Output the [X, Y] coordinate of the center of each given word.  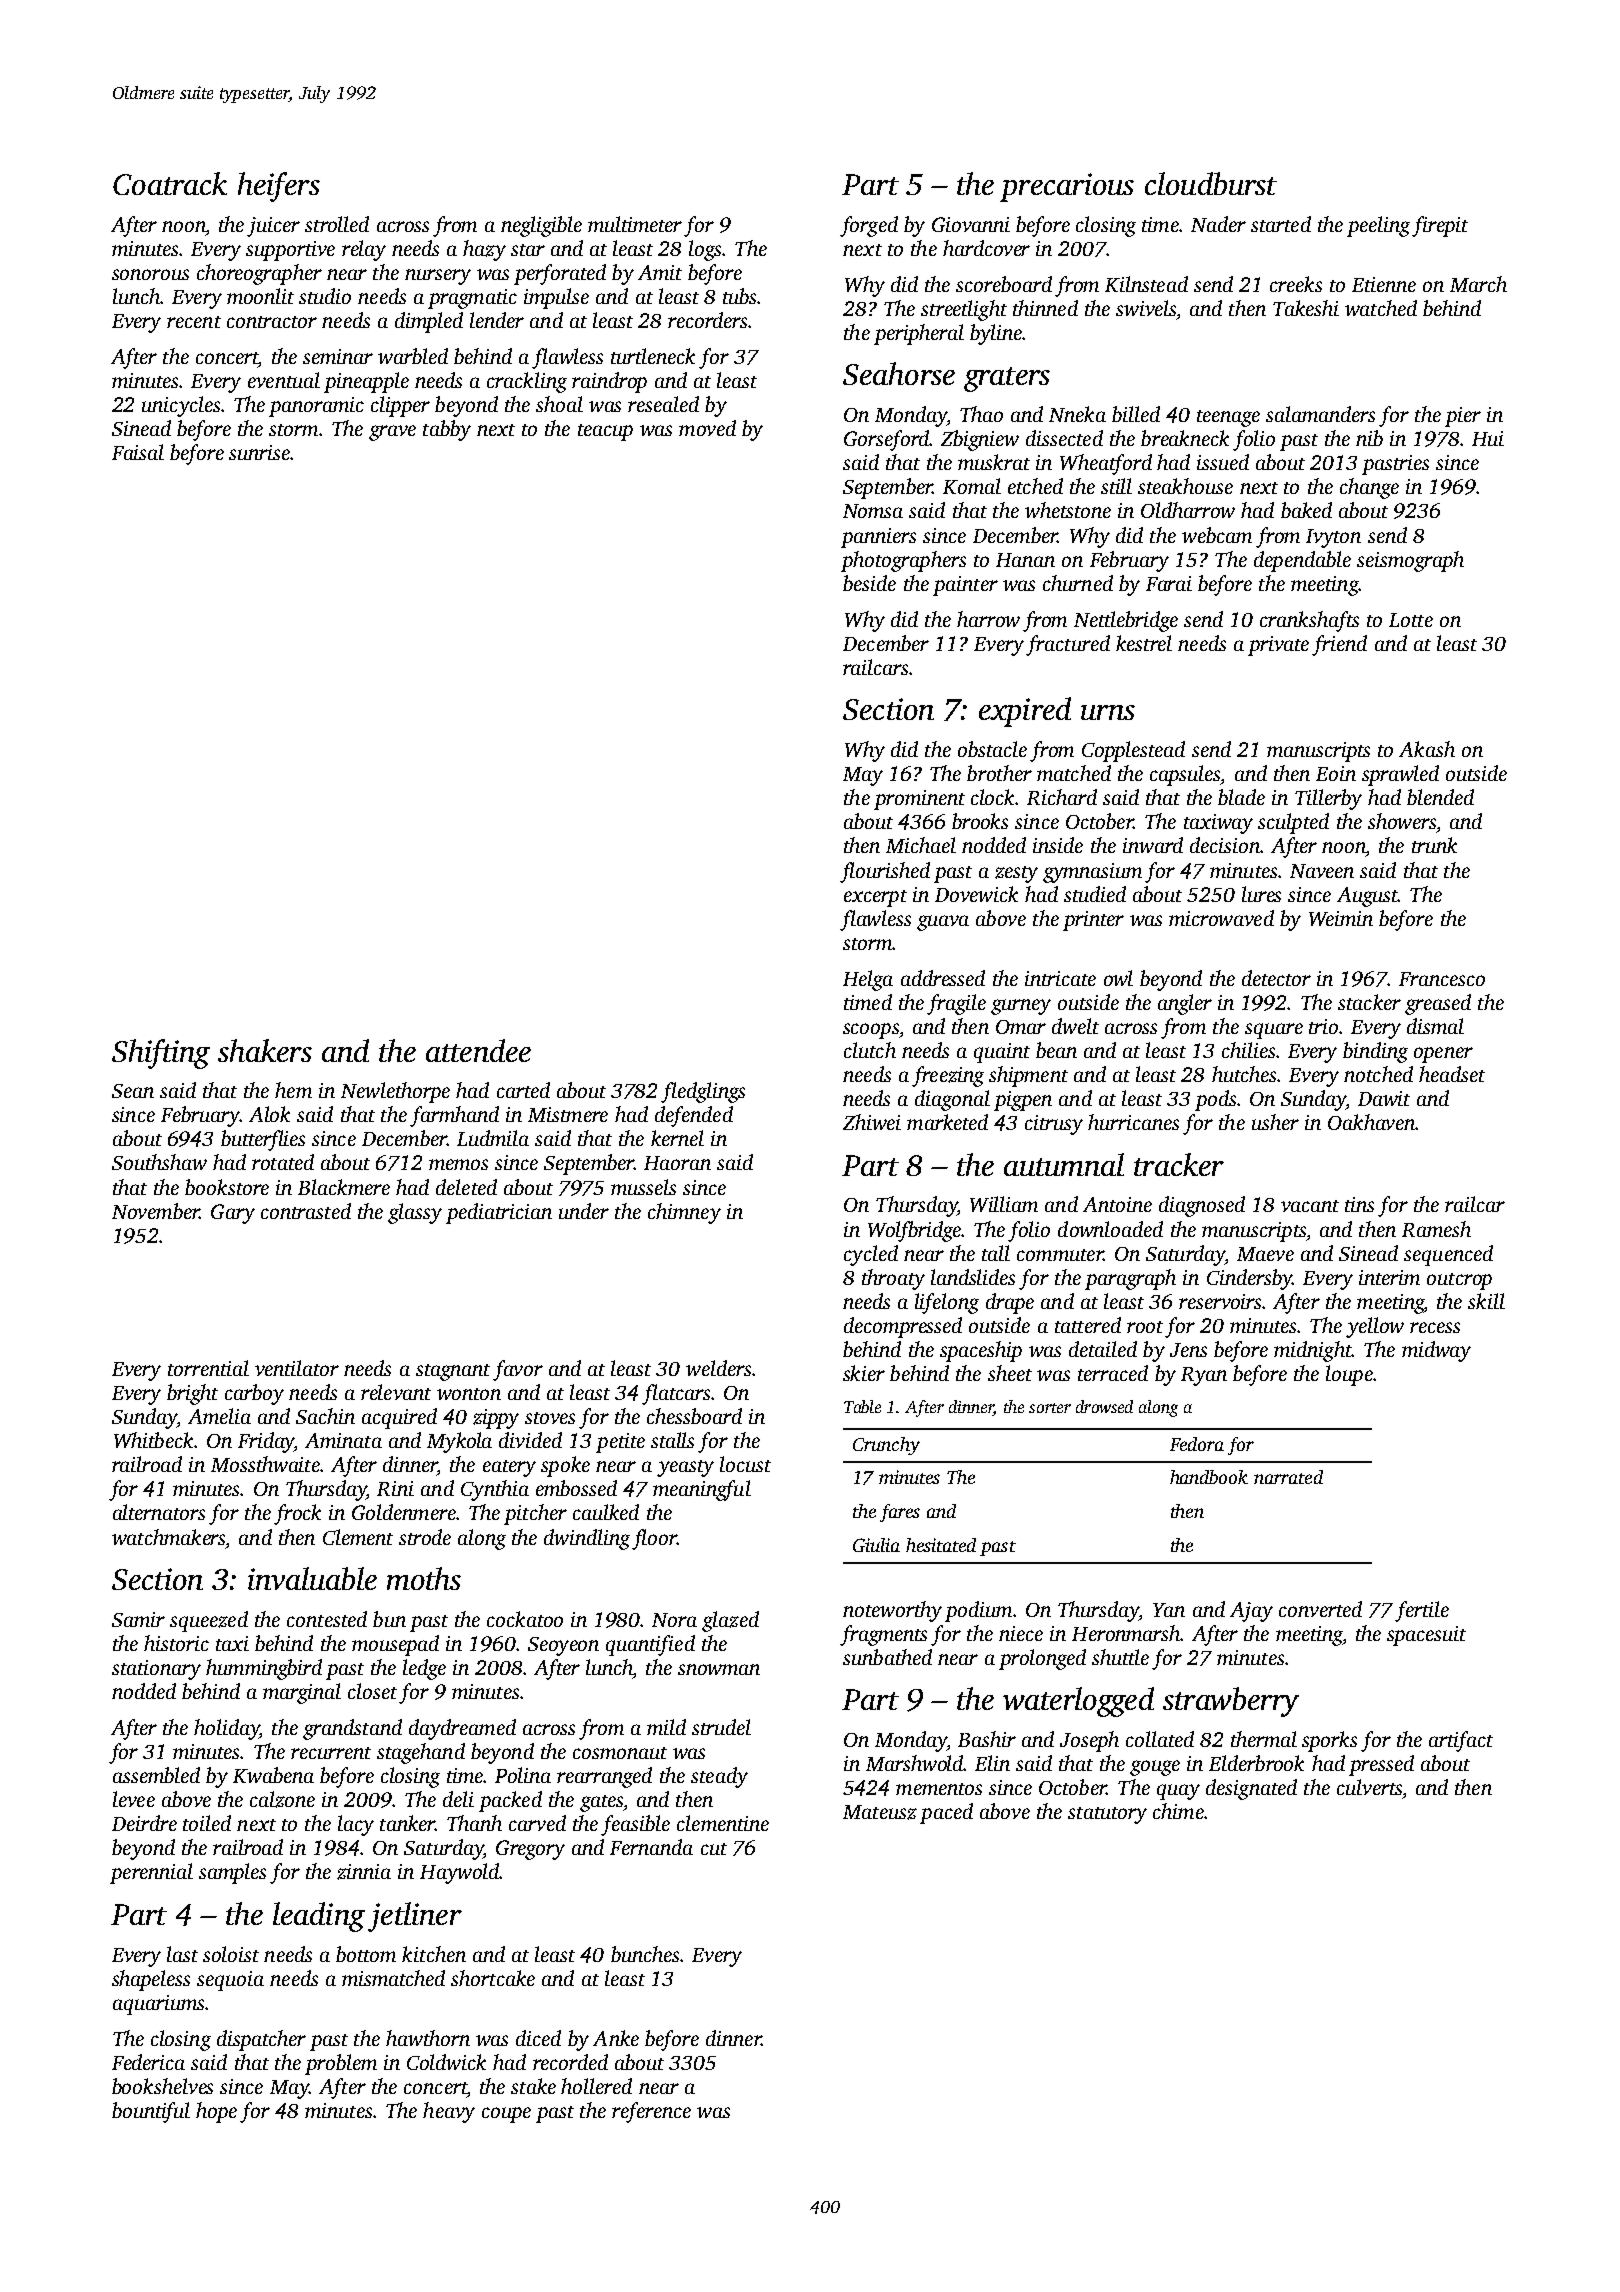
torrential [208, 1368]
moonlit [260, 296]
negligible [541, 226]
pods [1215, 1100]
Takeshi [1306, 308]
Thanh [474, 1823]
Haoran [677, 1163]
